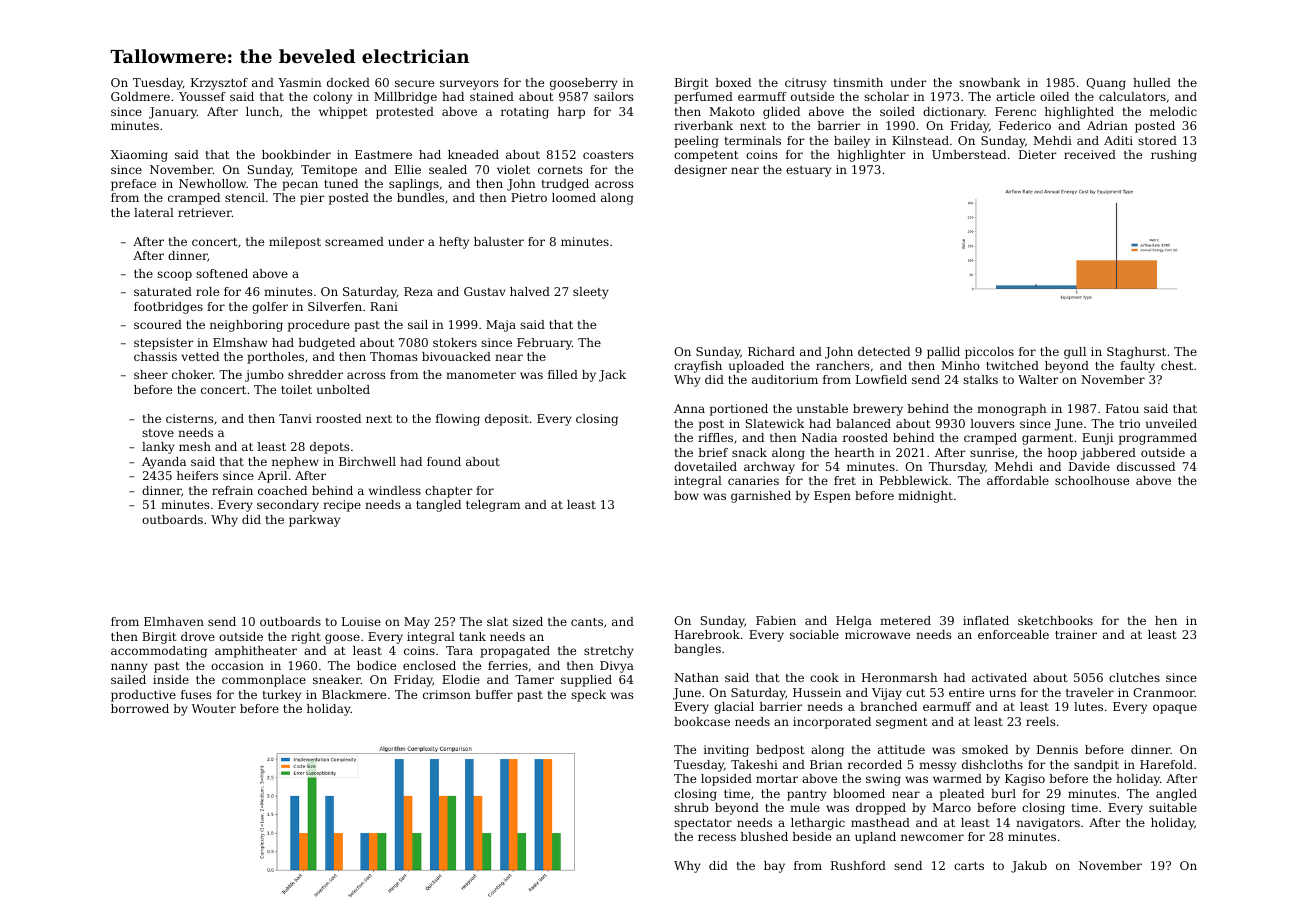 Image resolution: width=1308 pixels, height=924 pixels. I want to click on Fabien, so click(776, 620).
